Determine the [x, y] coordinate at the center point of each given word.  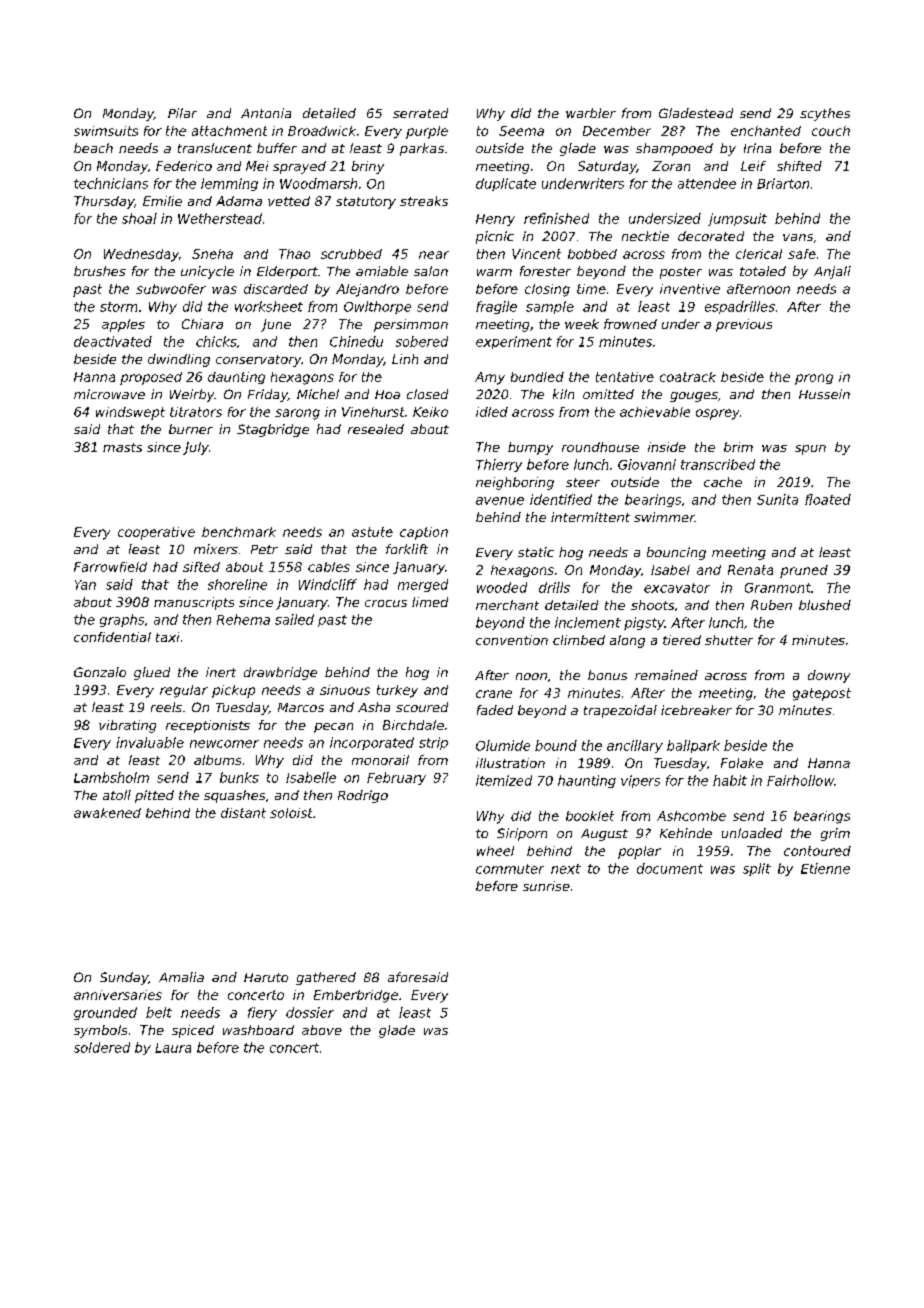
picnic [495, 237]
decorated [711, 236]
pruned [804, 571]
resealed [376, 429]
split [757, 869]
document [670, 868]
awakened [107, 813]
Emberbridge [356, 996]
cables [329, 567]
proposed [151, 378]
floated [828, 499]
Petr [264, 549]
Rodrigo [363, 796]
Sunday [124, 978]
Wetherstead [220, 218]
